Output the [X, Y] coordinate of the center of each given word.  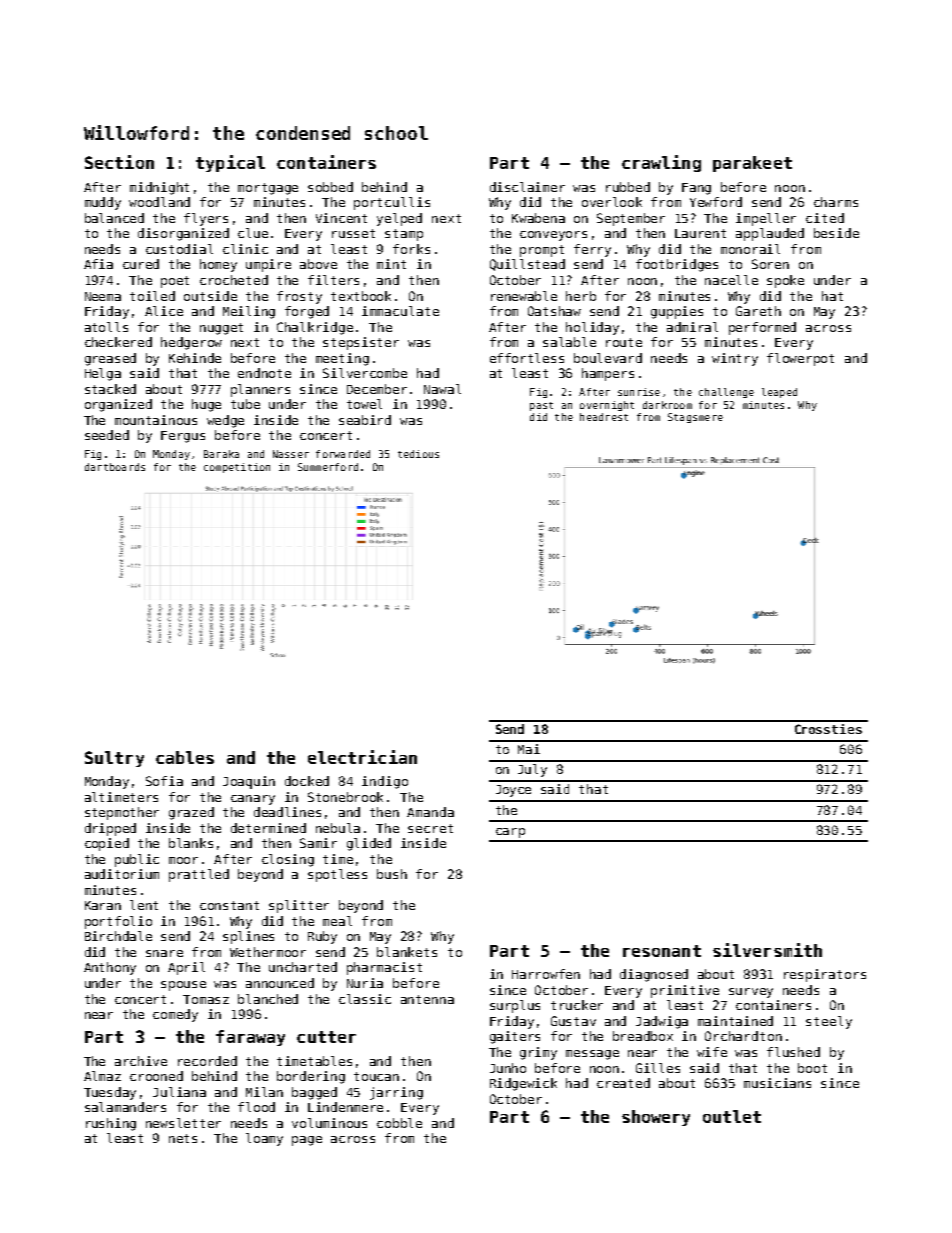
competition [237, 468]
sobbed [330, 187]
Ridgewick [523, 1084]
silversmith [767, 950]
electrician [362, 757]
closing [288, 860]
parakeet [752, 164]
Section [119, 162]
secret [430, 828]
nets [183, 1138]
